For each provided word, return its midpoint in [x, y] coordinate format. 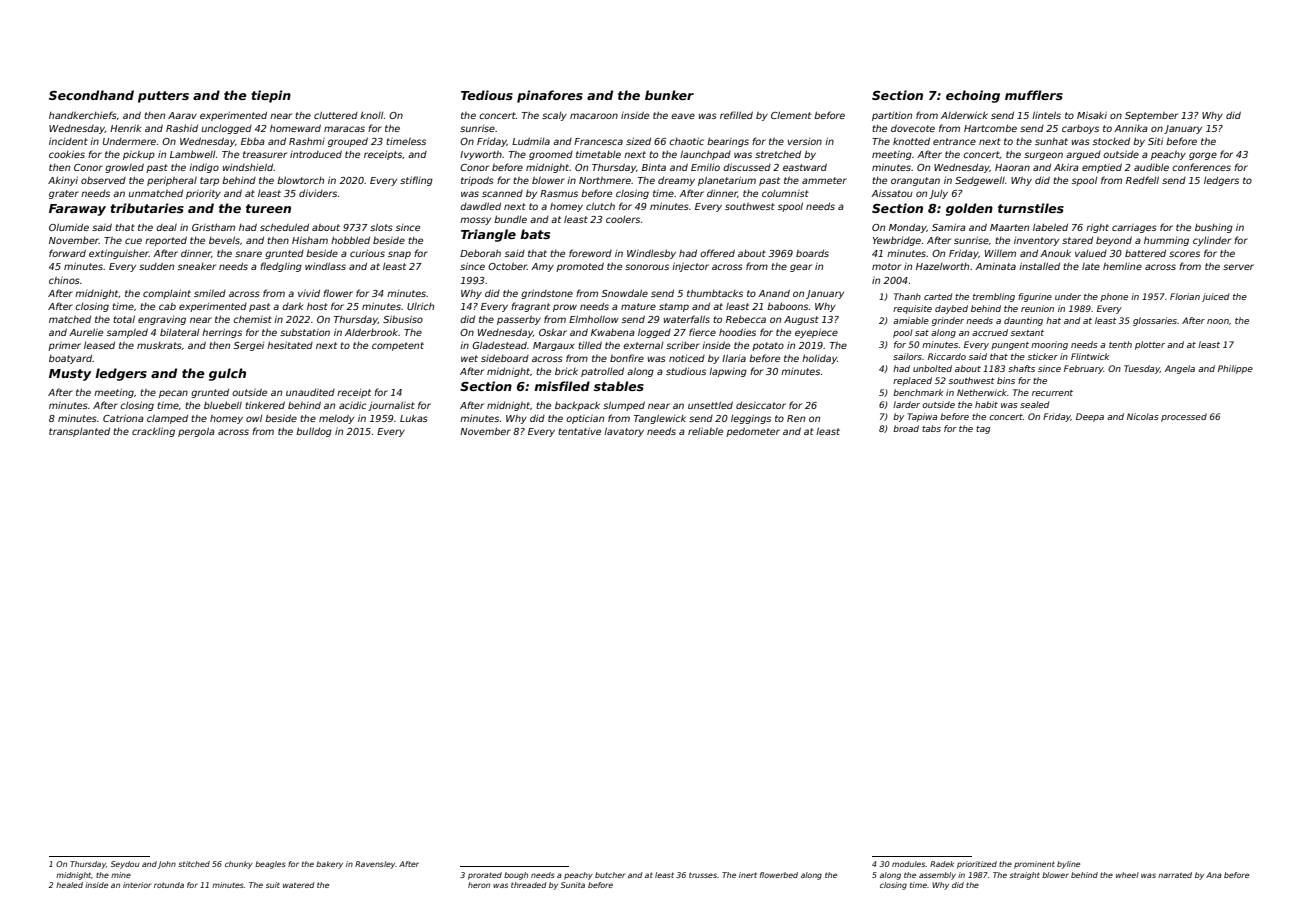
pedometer [753, 432]
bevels [224, 240]
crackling [153, 432]
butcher [610, 875]
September [1151, 116]
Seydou [125, 865]
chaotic [686, 141]
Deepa [1090, 417]
